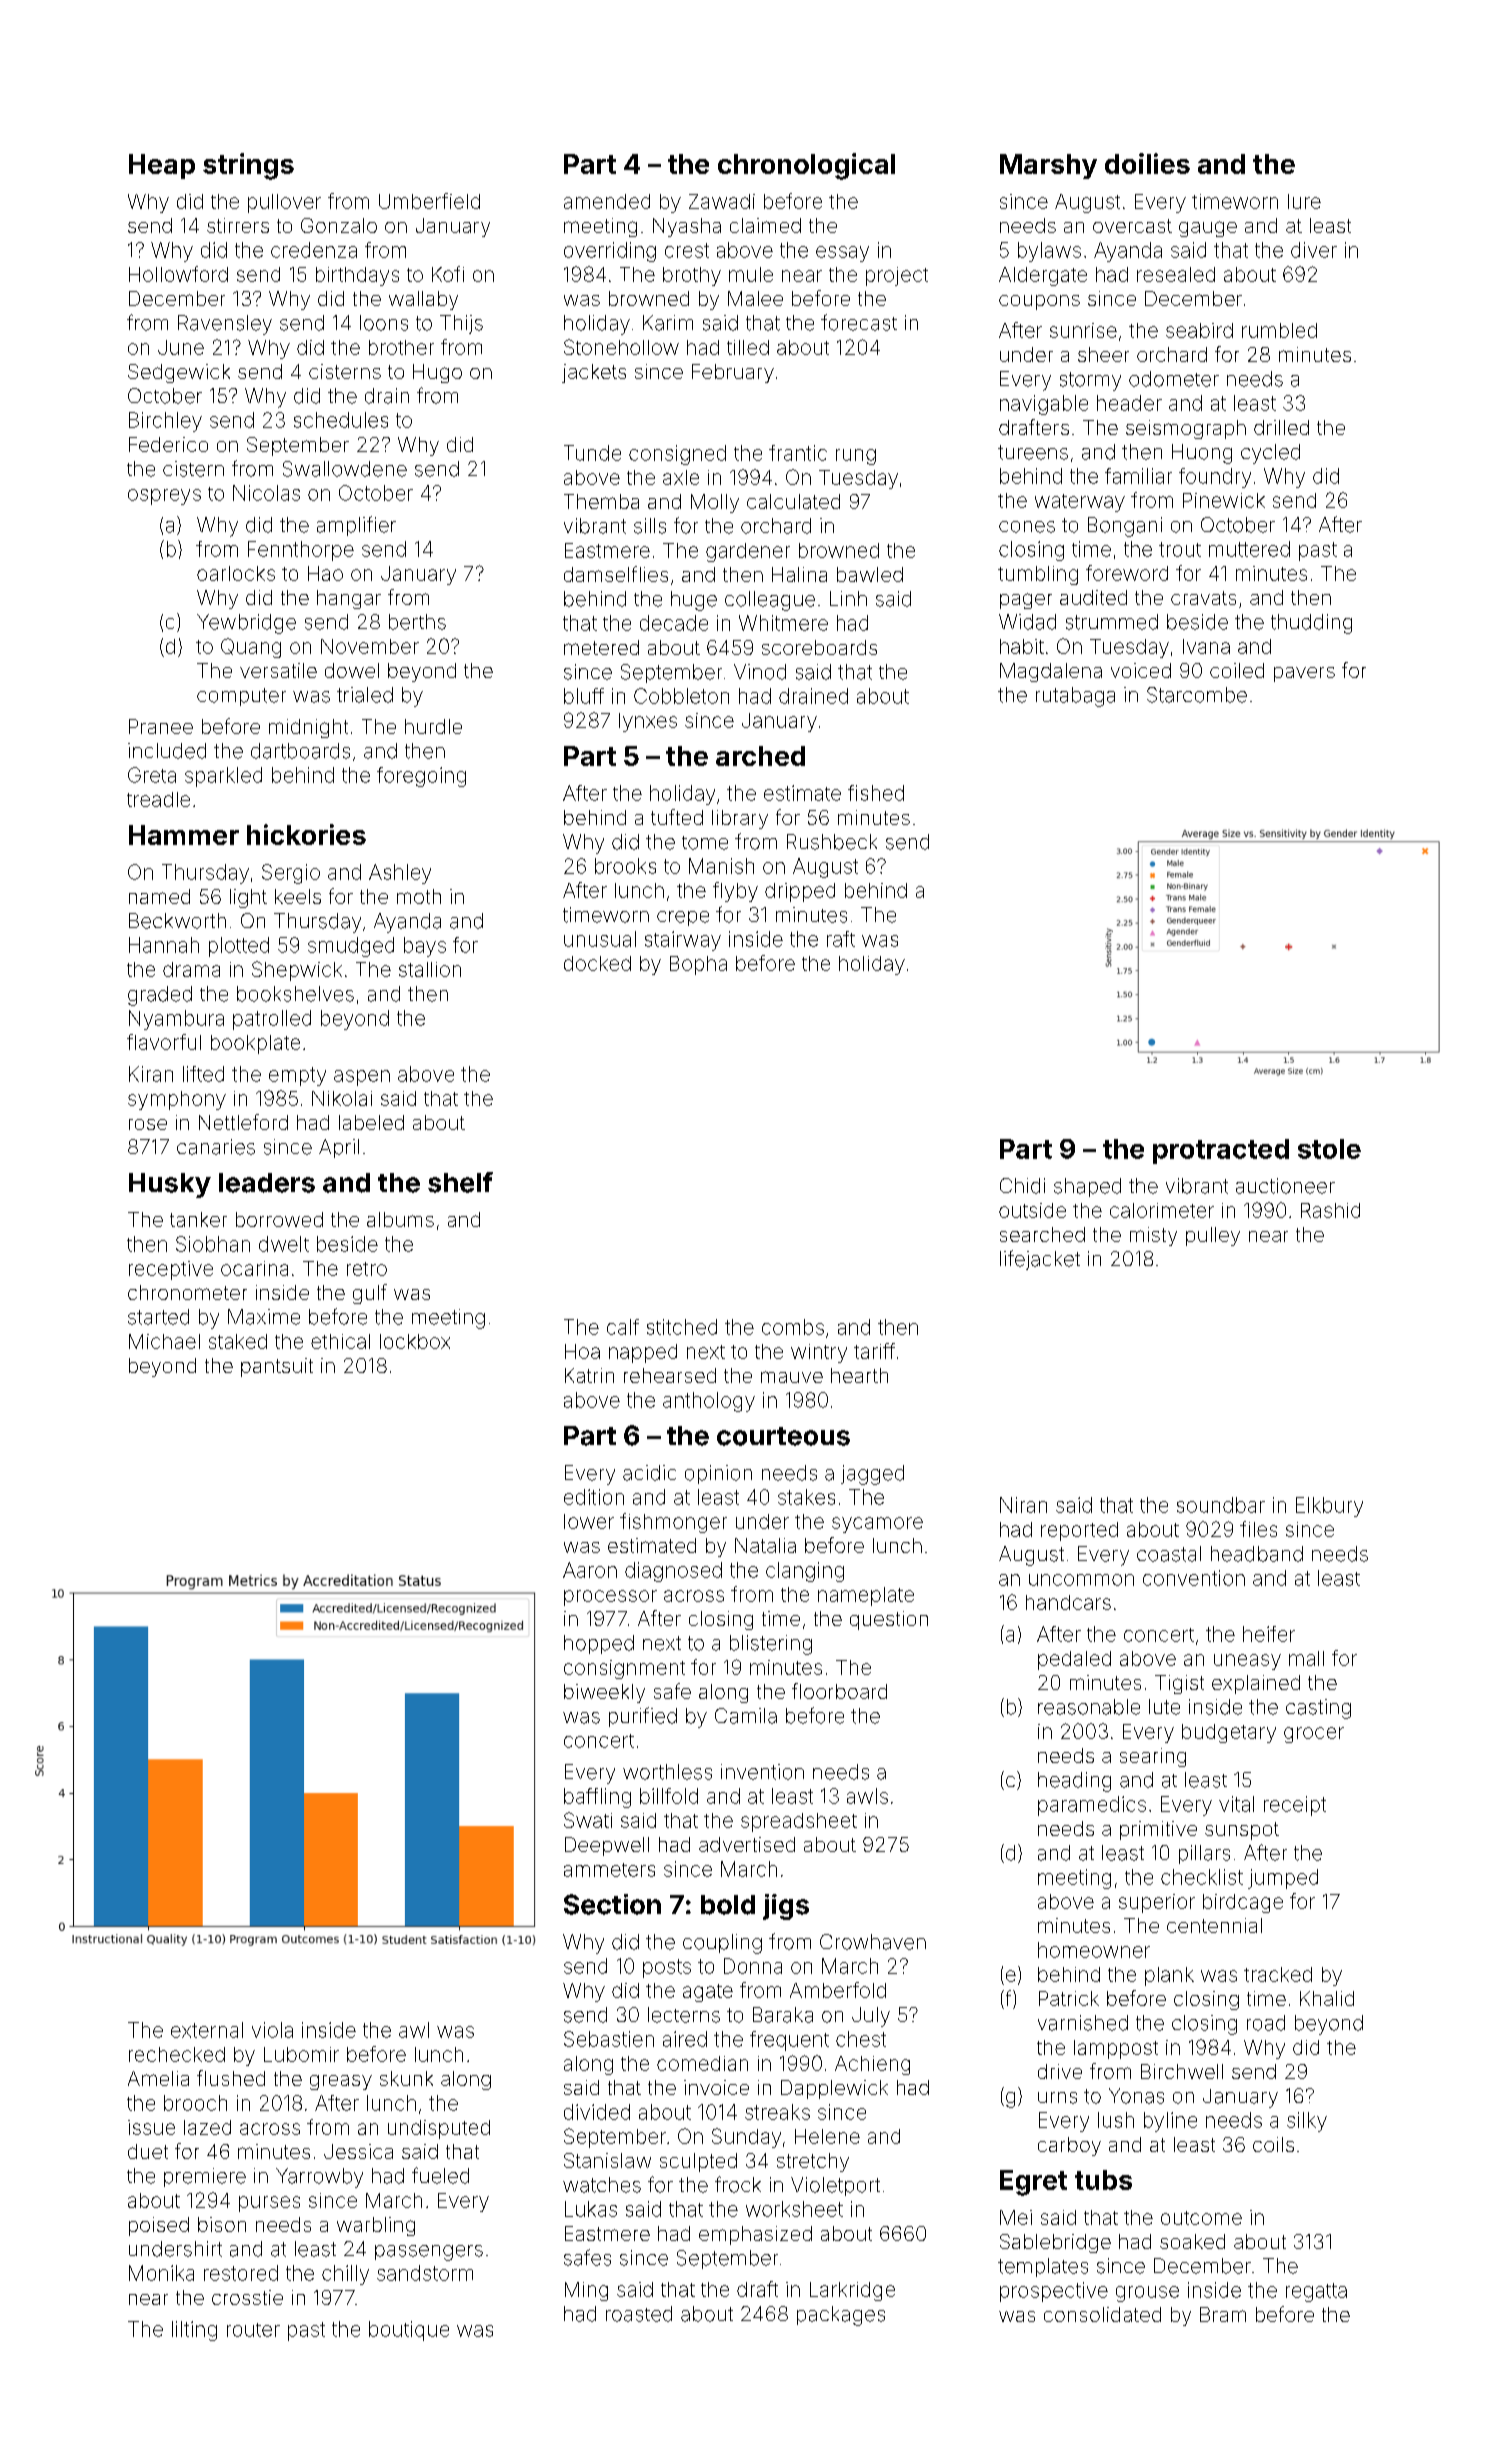 This screenshot has width=1496, height=2464. Describe the element at coordinates (1329, 1507) in the screenshot. I see `Elkbury` at that location.
